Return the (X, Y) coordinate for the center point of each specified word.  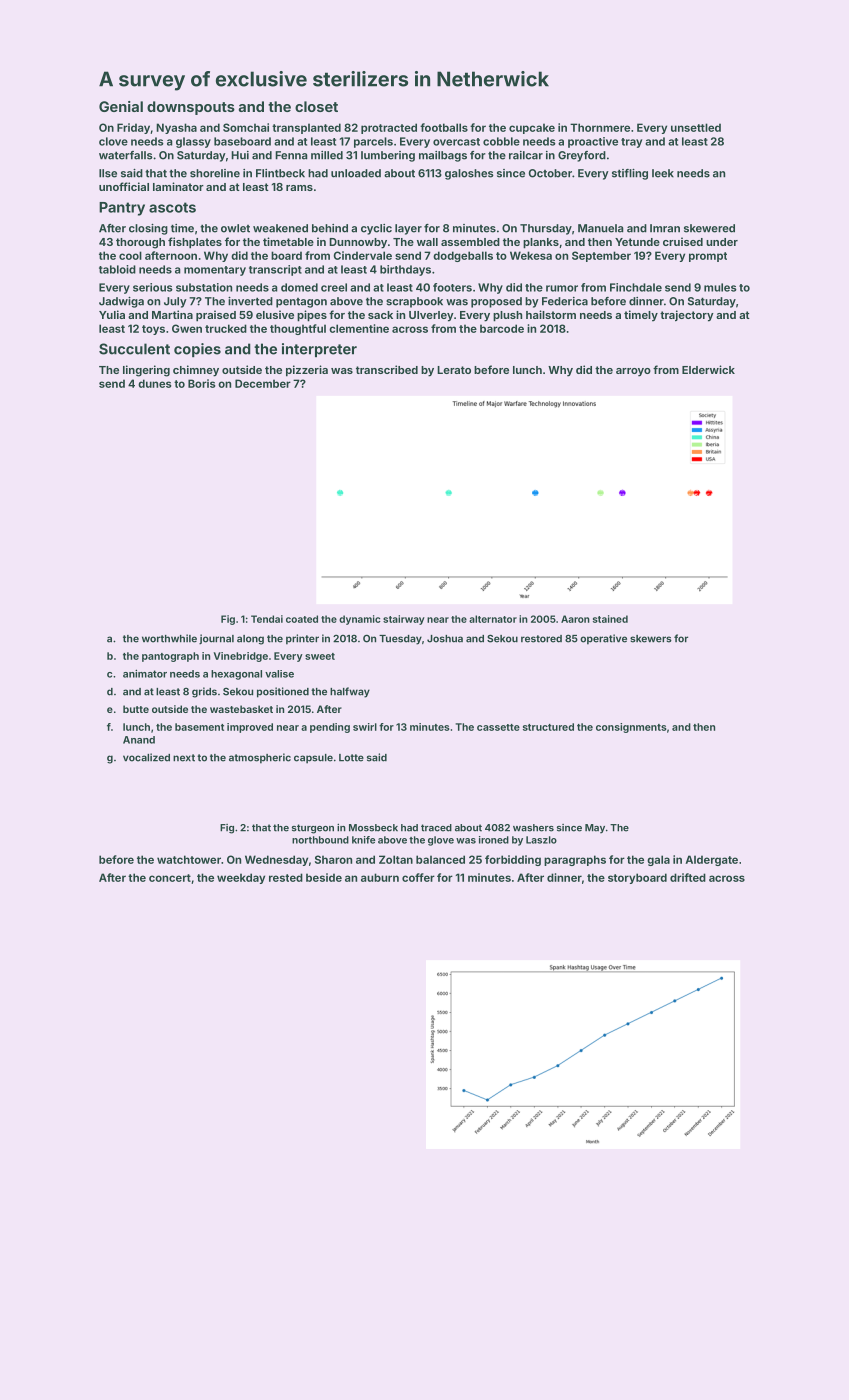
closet (316, 106)
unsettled (696, 127)
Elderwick (708, 369)
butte (136, 709)
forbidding (513, 860)
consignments (631, 728)
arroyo (633, 372)
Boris (201, 383)
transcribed (387, 369)
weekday (241, 878)
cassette (498, 727)
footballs (444, 127)
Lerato (454, 370)
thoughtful (298, 329)
